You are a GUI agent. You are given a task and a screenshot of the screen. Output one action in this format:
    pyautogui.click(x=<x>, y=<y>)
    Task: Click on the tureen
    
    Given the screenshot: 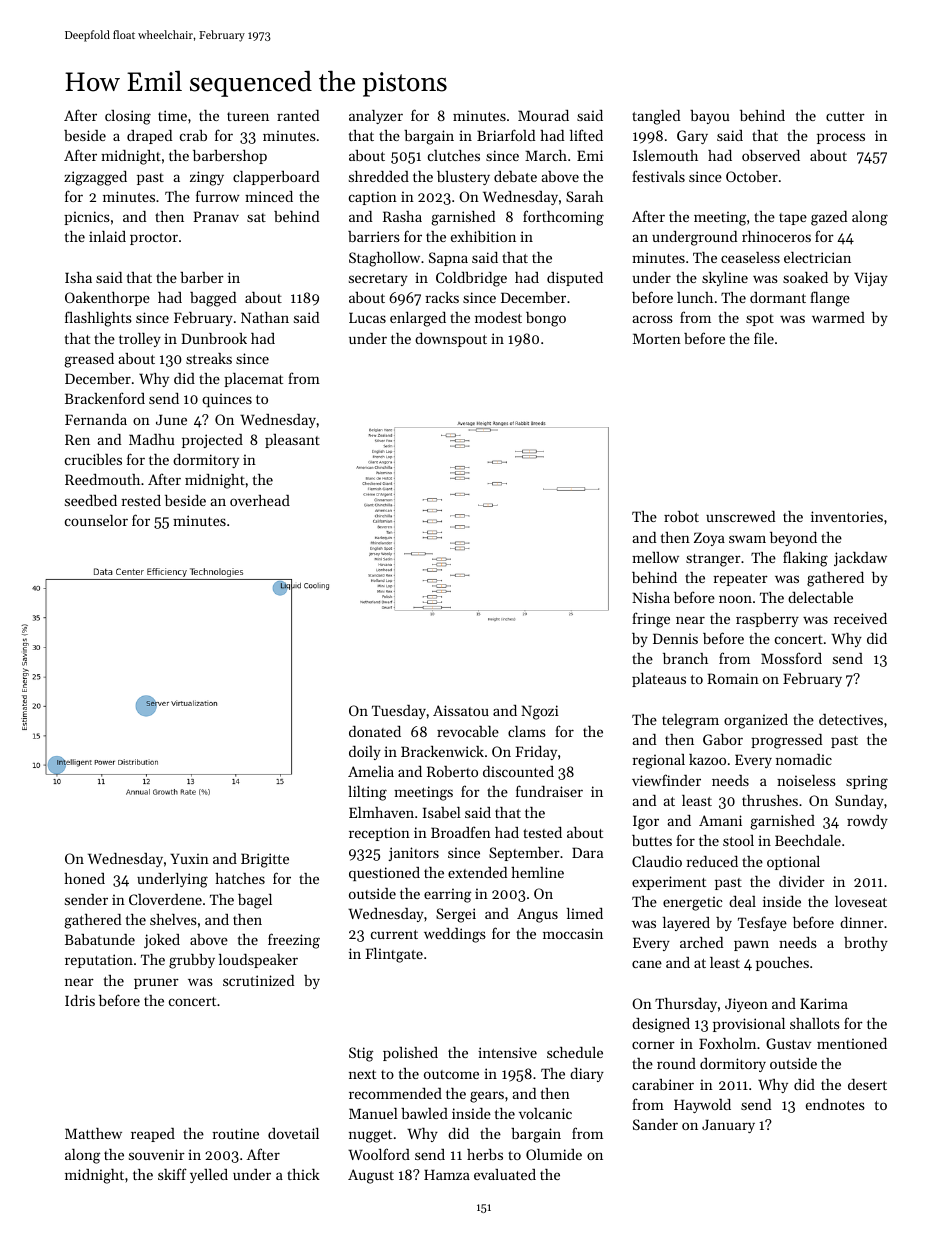 What is the action you would take?
    pyautogui.click(x=248, y=116)
